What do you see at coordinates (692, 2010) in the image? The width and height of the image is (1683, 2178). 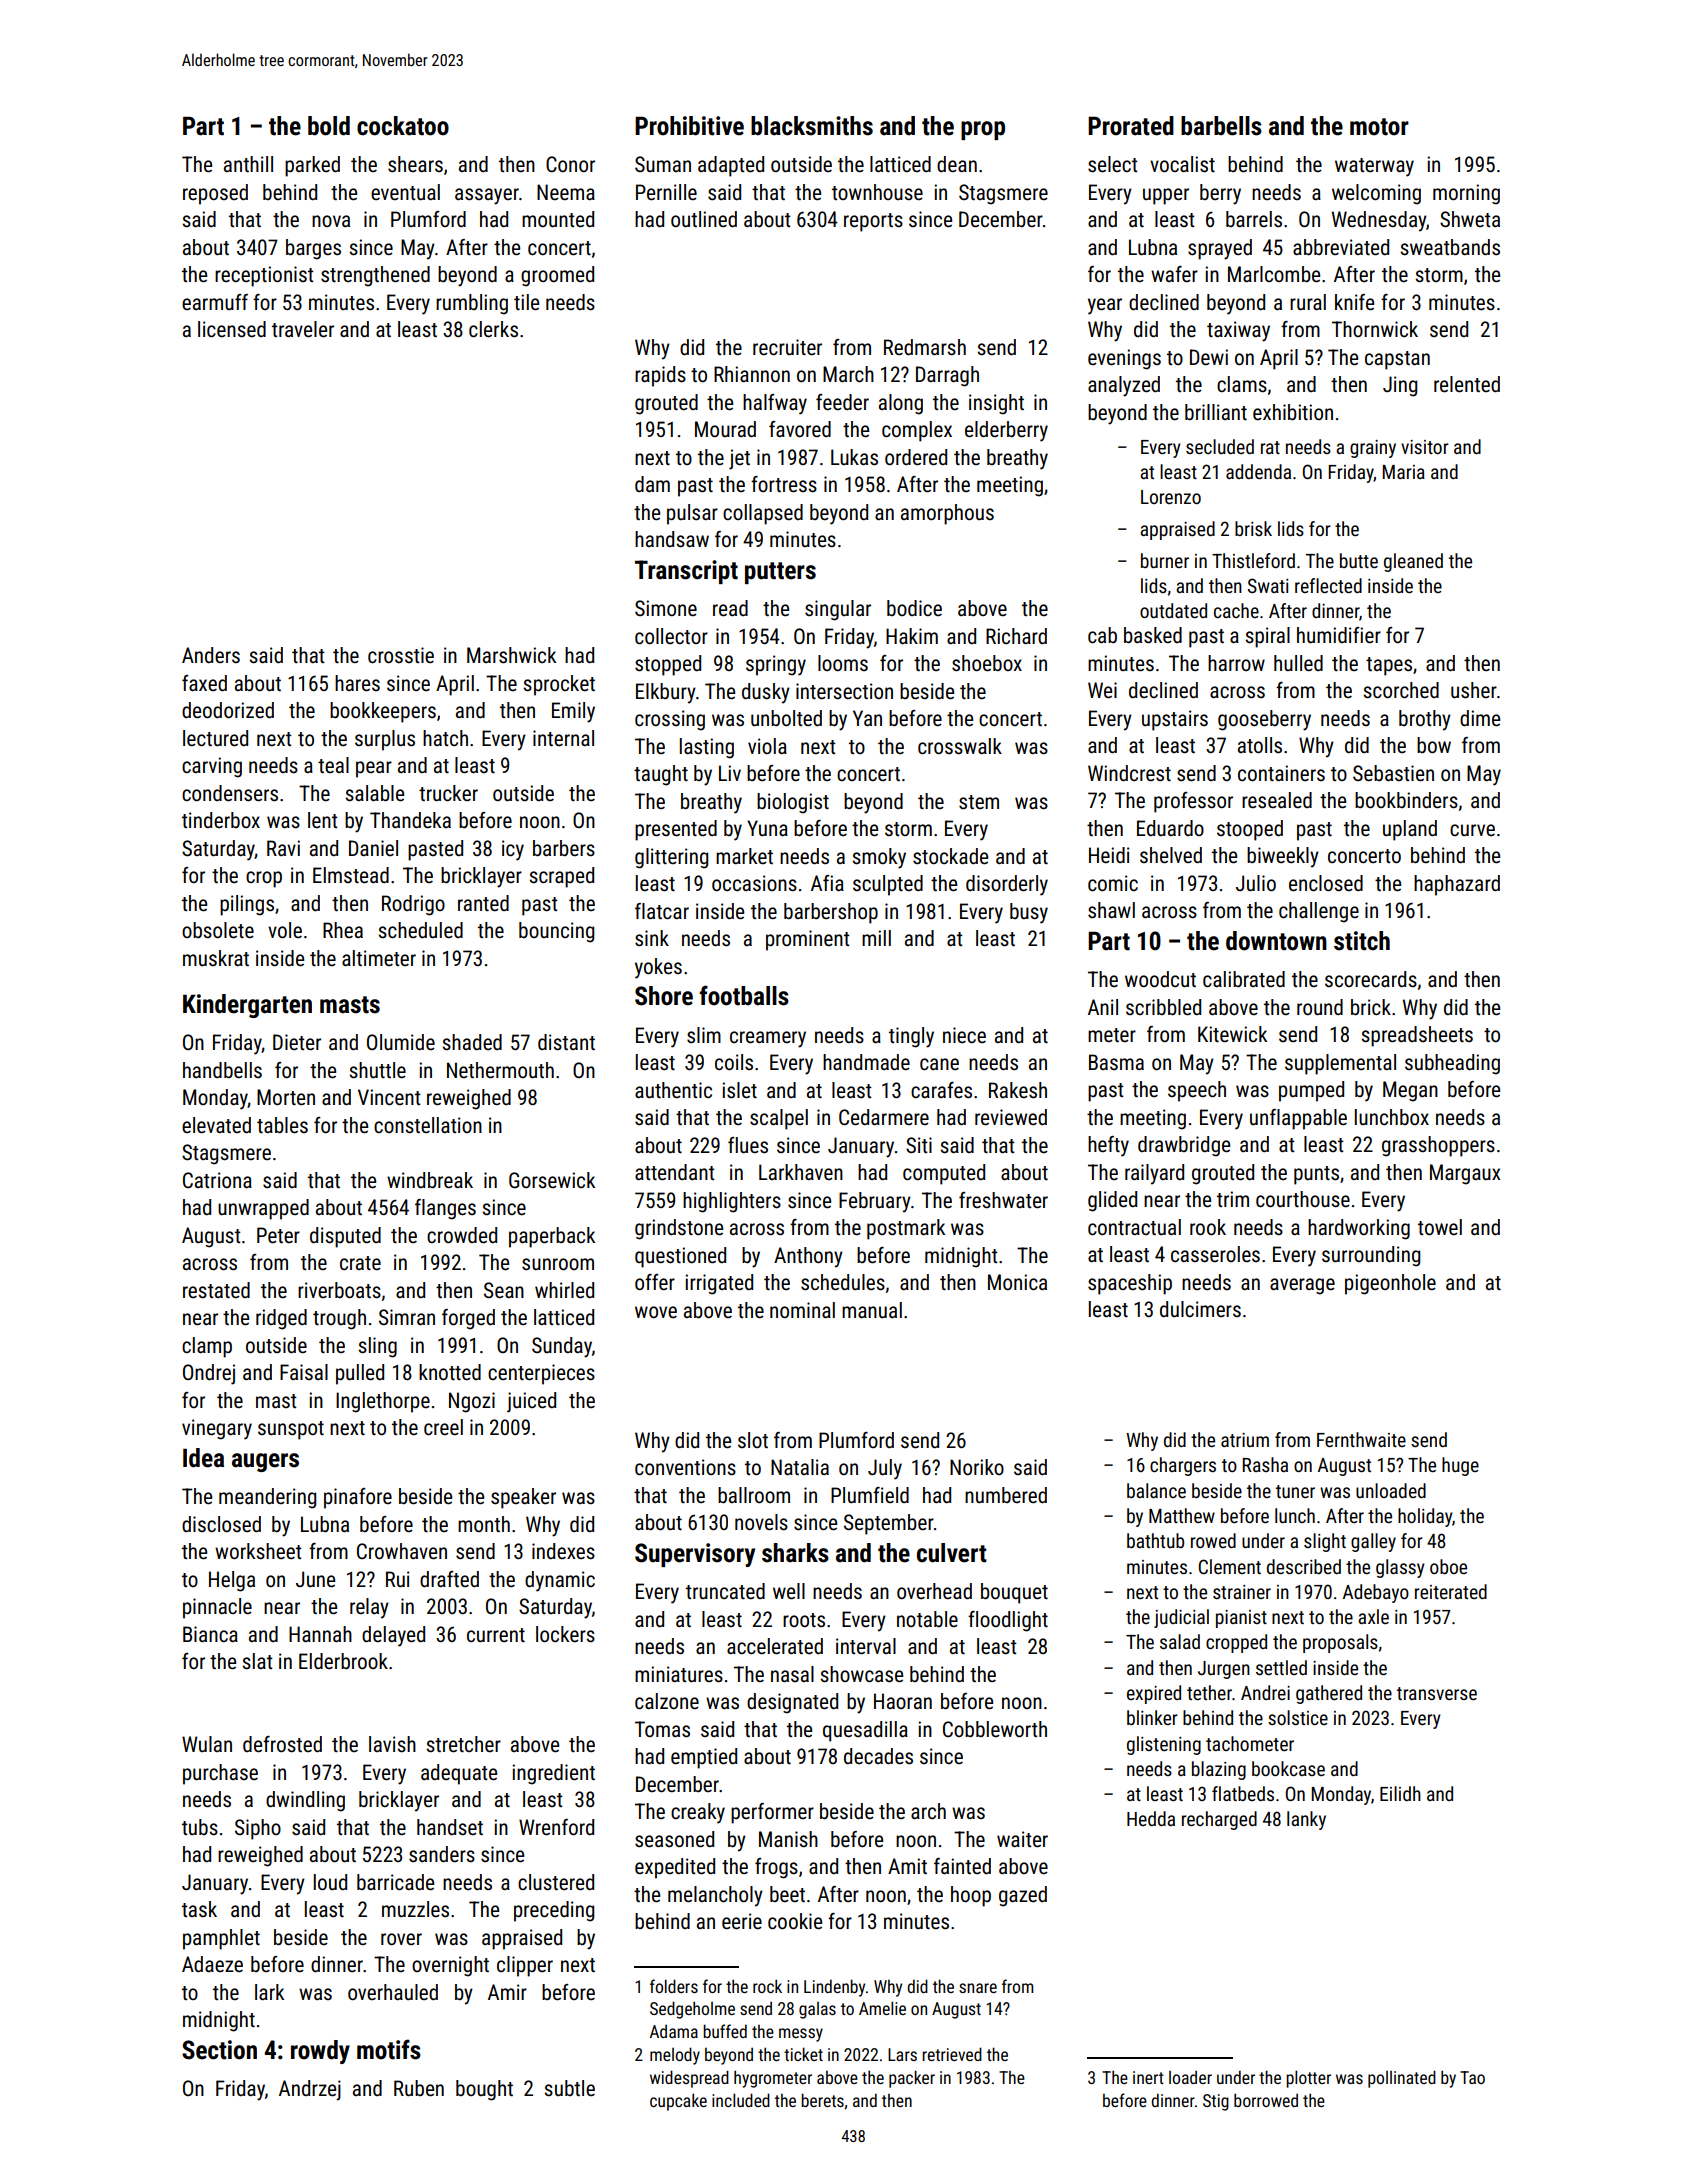 I see `Sedgeholme` at bounding box center [692, 2010].
